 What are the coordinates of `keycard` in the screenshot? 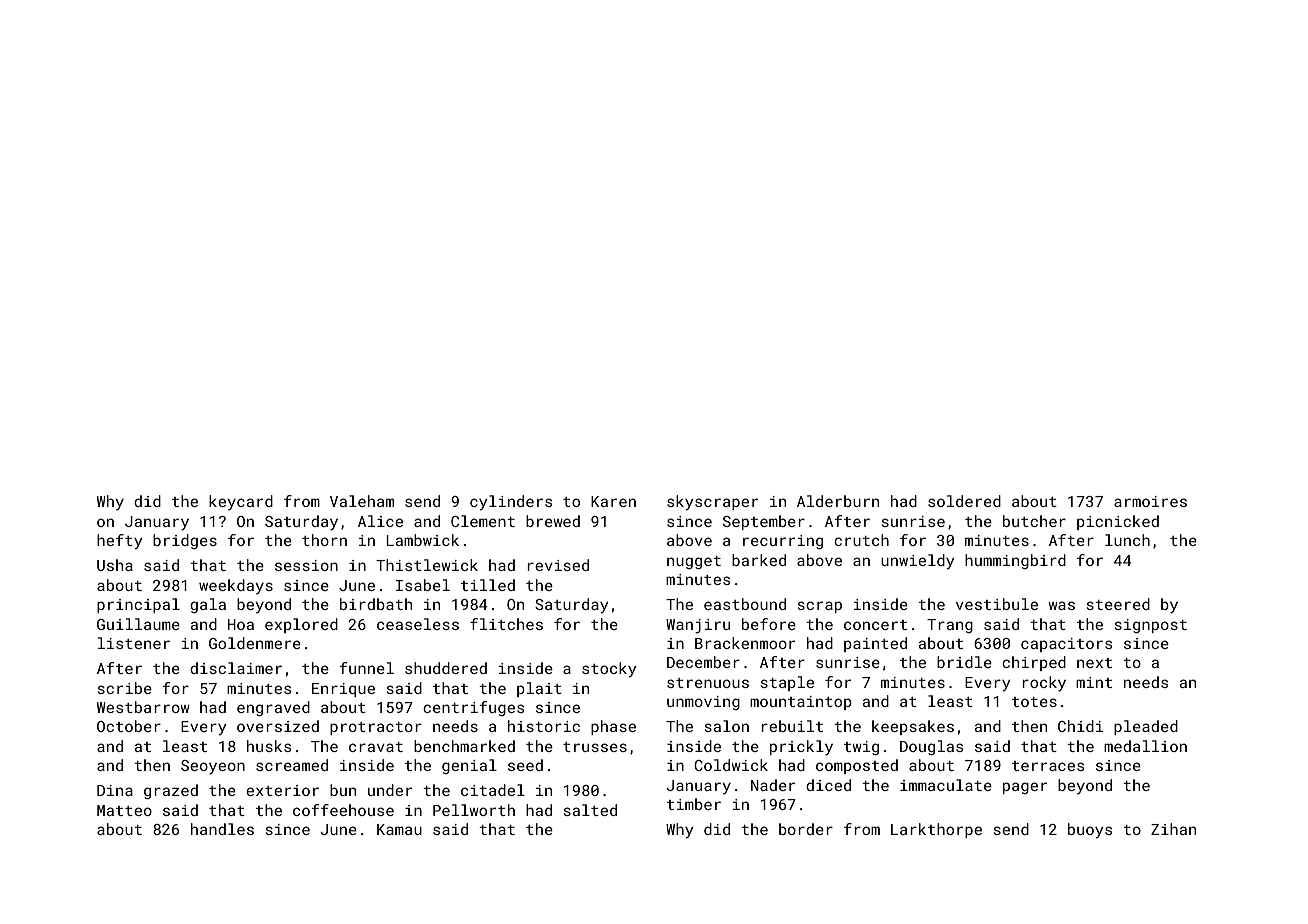 It's located at (241, 502).
